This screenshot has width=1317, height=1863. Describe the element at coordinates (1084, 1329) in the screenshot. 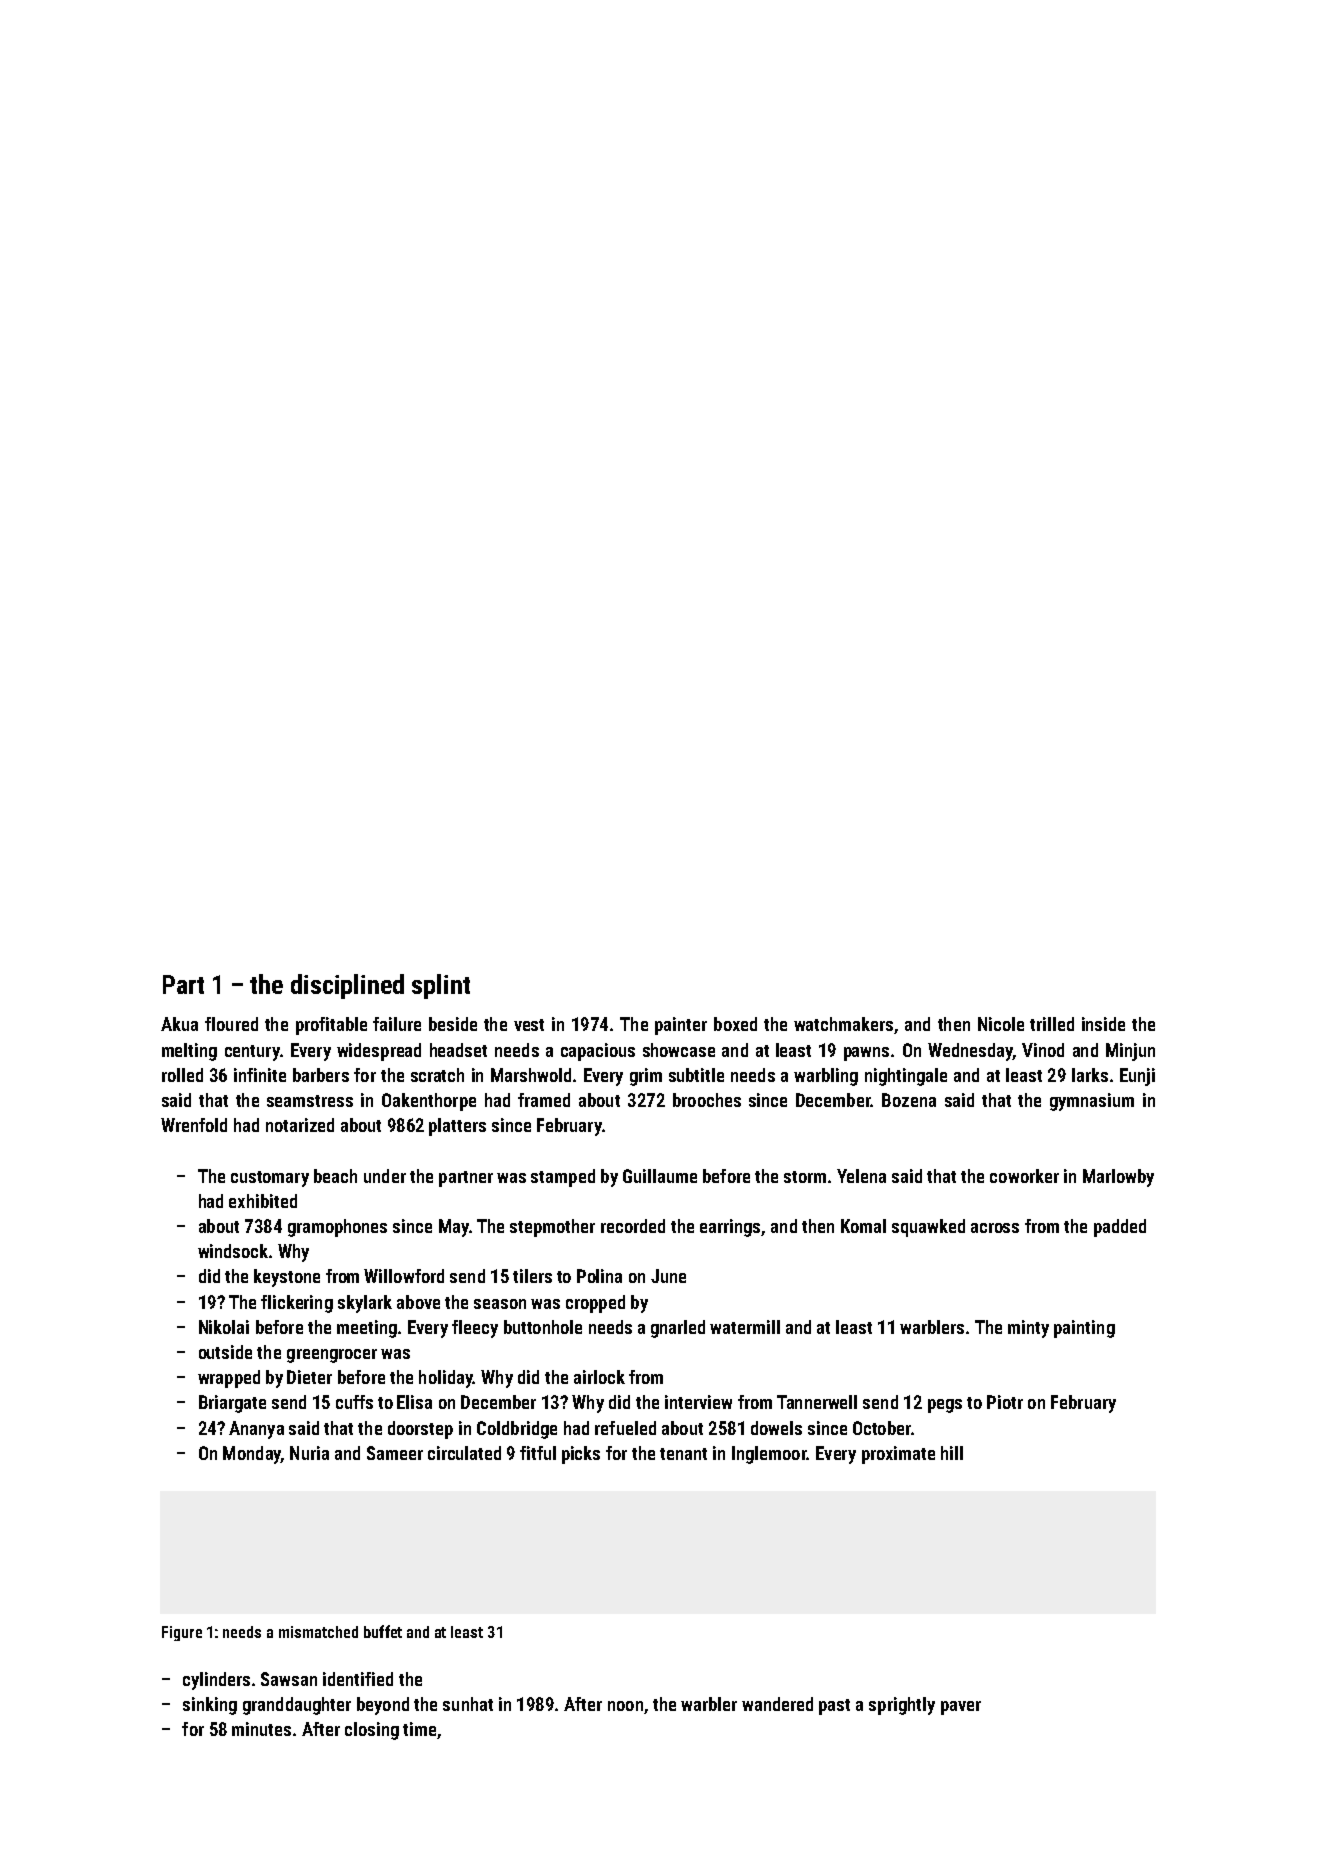

I see `painting` at that location.
